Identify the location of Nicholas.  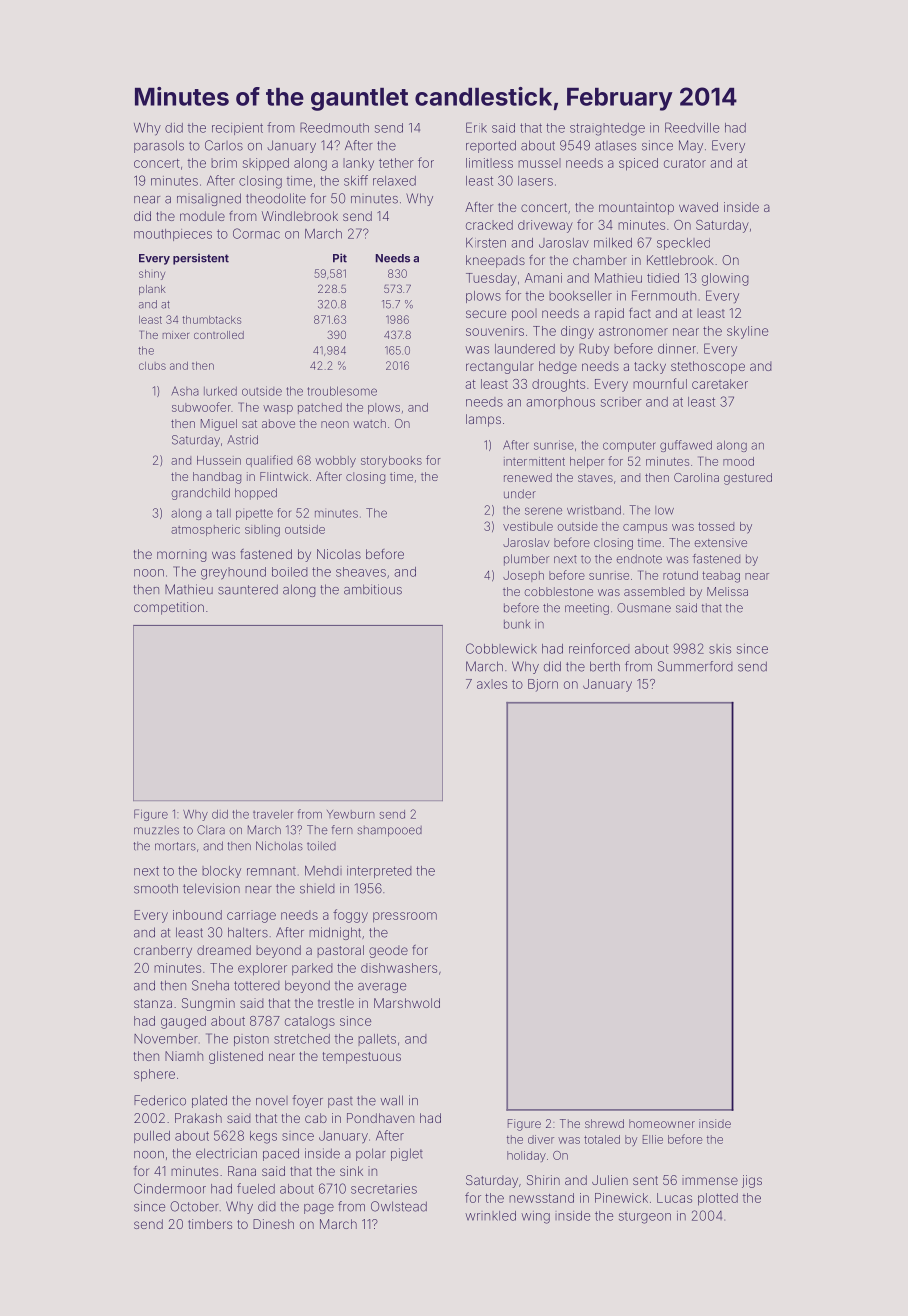
(279, 846).
